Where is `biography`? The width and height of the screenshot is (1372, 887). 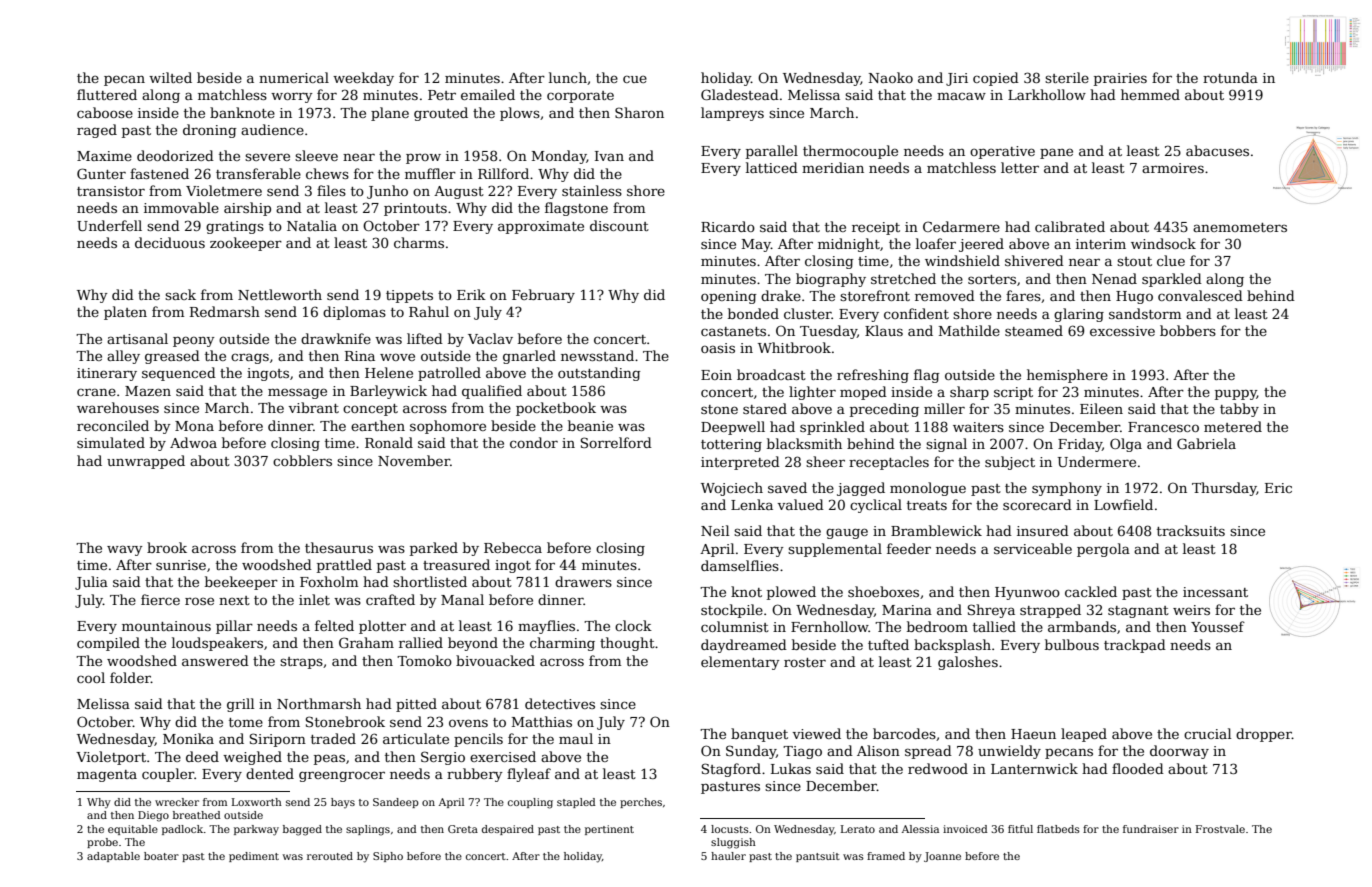 biography is located at coordinates (831, 280).
